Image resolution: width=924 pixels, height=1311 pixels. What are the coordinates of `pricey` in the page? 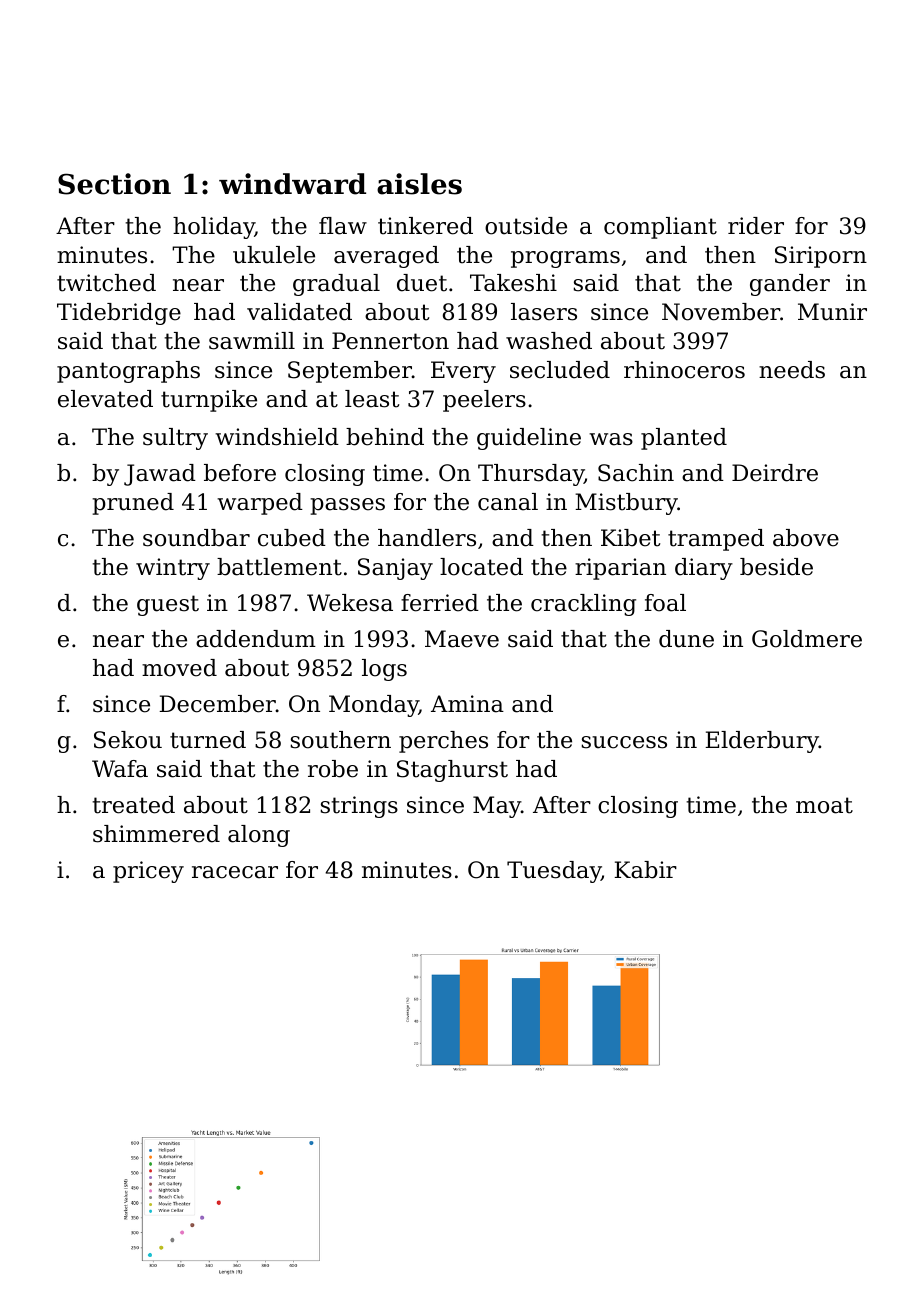 It's located at (148, 872).
